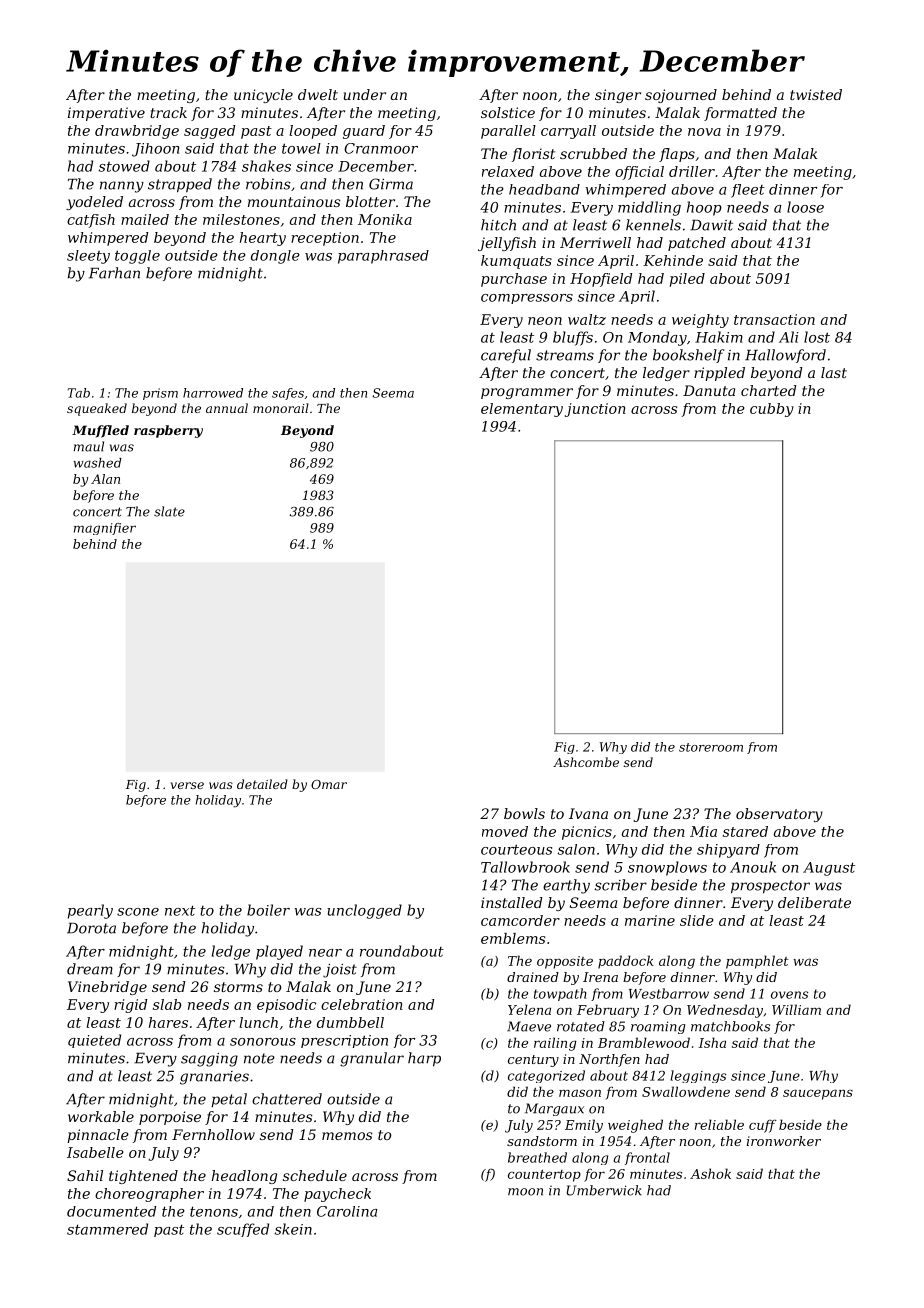 The height and width of the screenshot is (1308, 924). Describe the element at coordinates (187, 785) in the screenshot. I see `verse` at that location.
